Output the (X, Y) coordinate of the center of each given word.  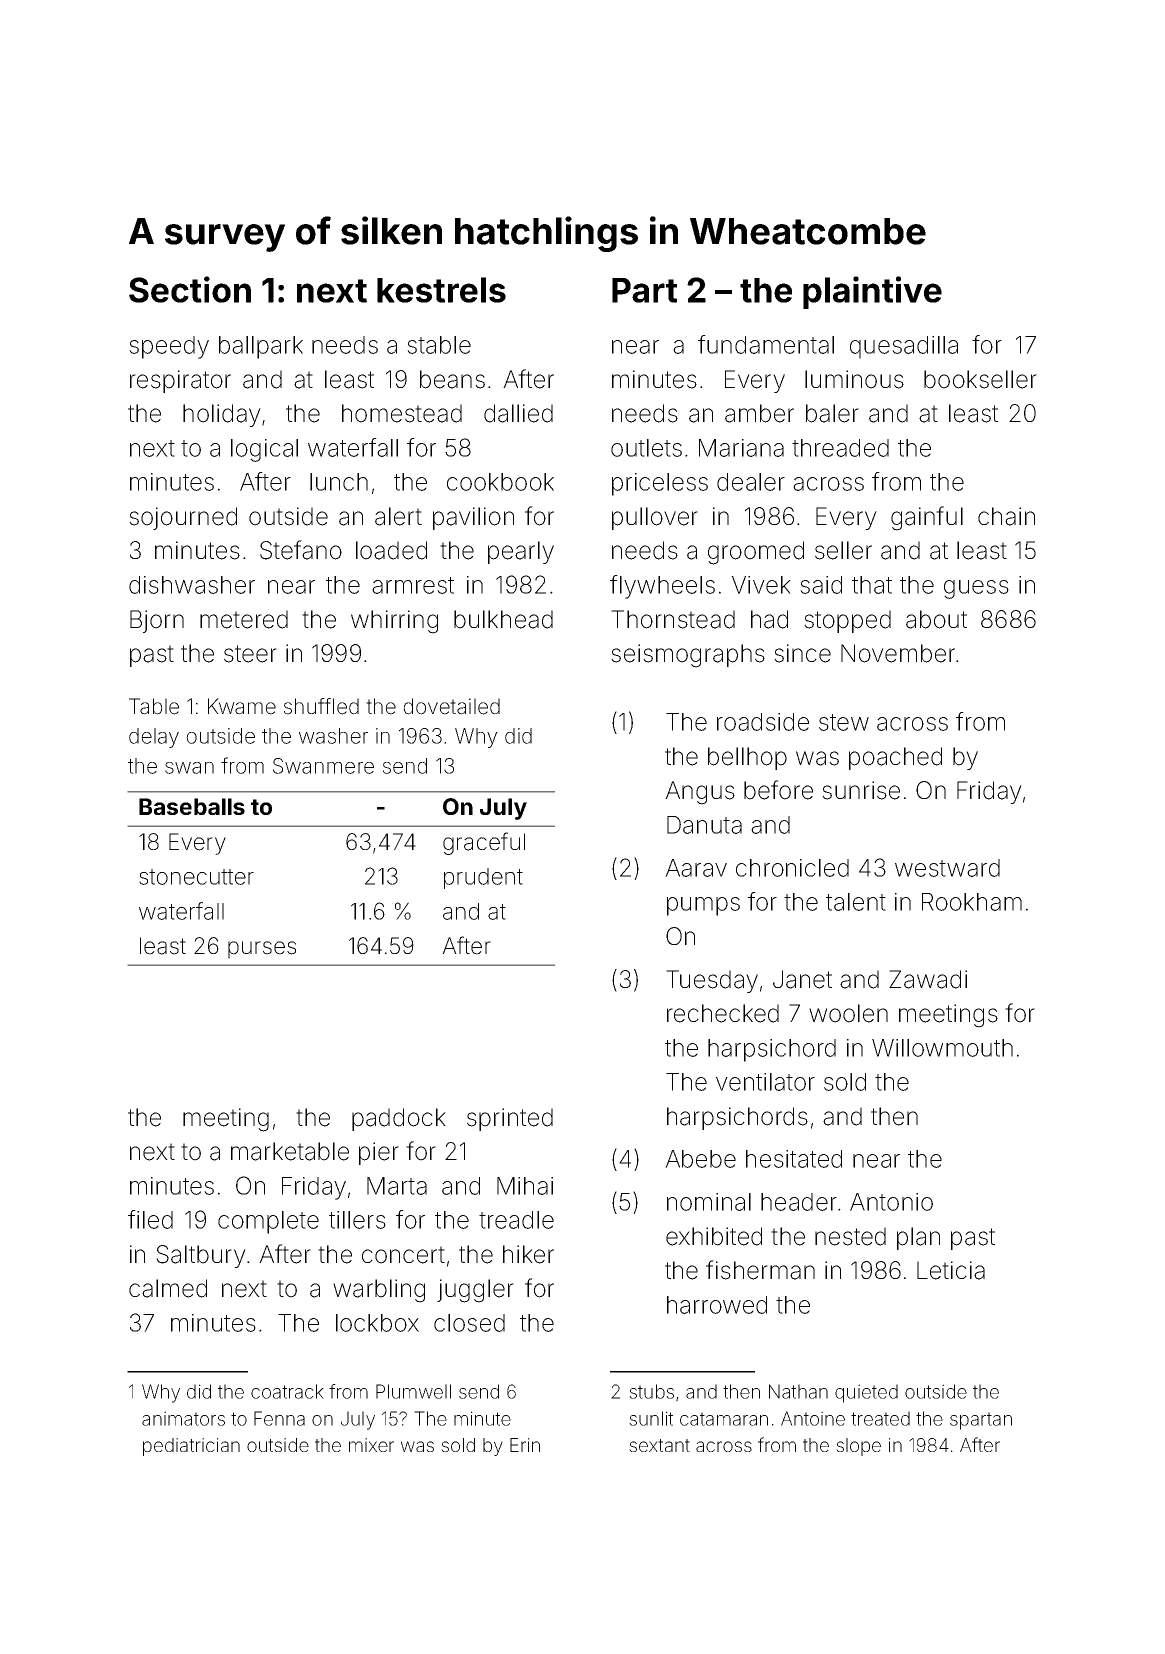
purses (262, 950)
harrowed (717, 1305)
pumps (703, 906)
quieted (866, 1393)
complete (268, 1222)
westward (947, 868)
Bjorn (157, 621)
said (821, 585)
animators (183, 1418)
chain (1006, 516)
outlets (646, 448)
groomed (756, 553)
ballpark (261, 347)
